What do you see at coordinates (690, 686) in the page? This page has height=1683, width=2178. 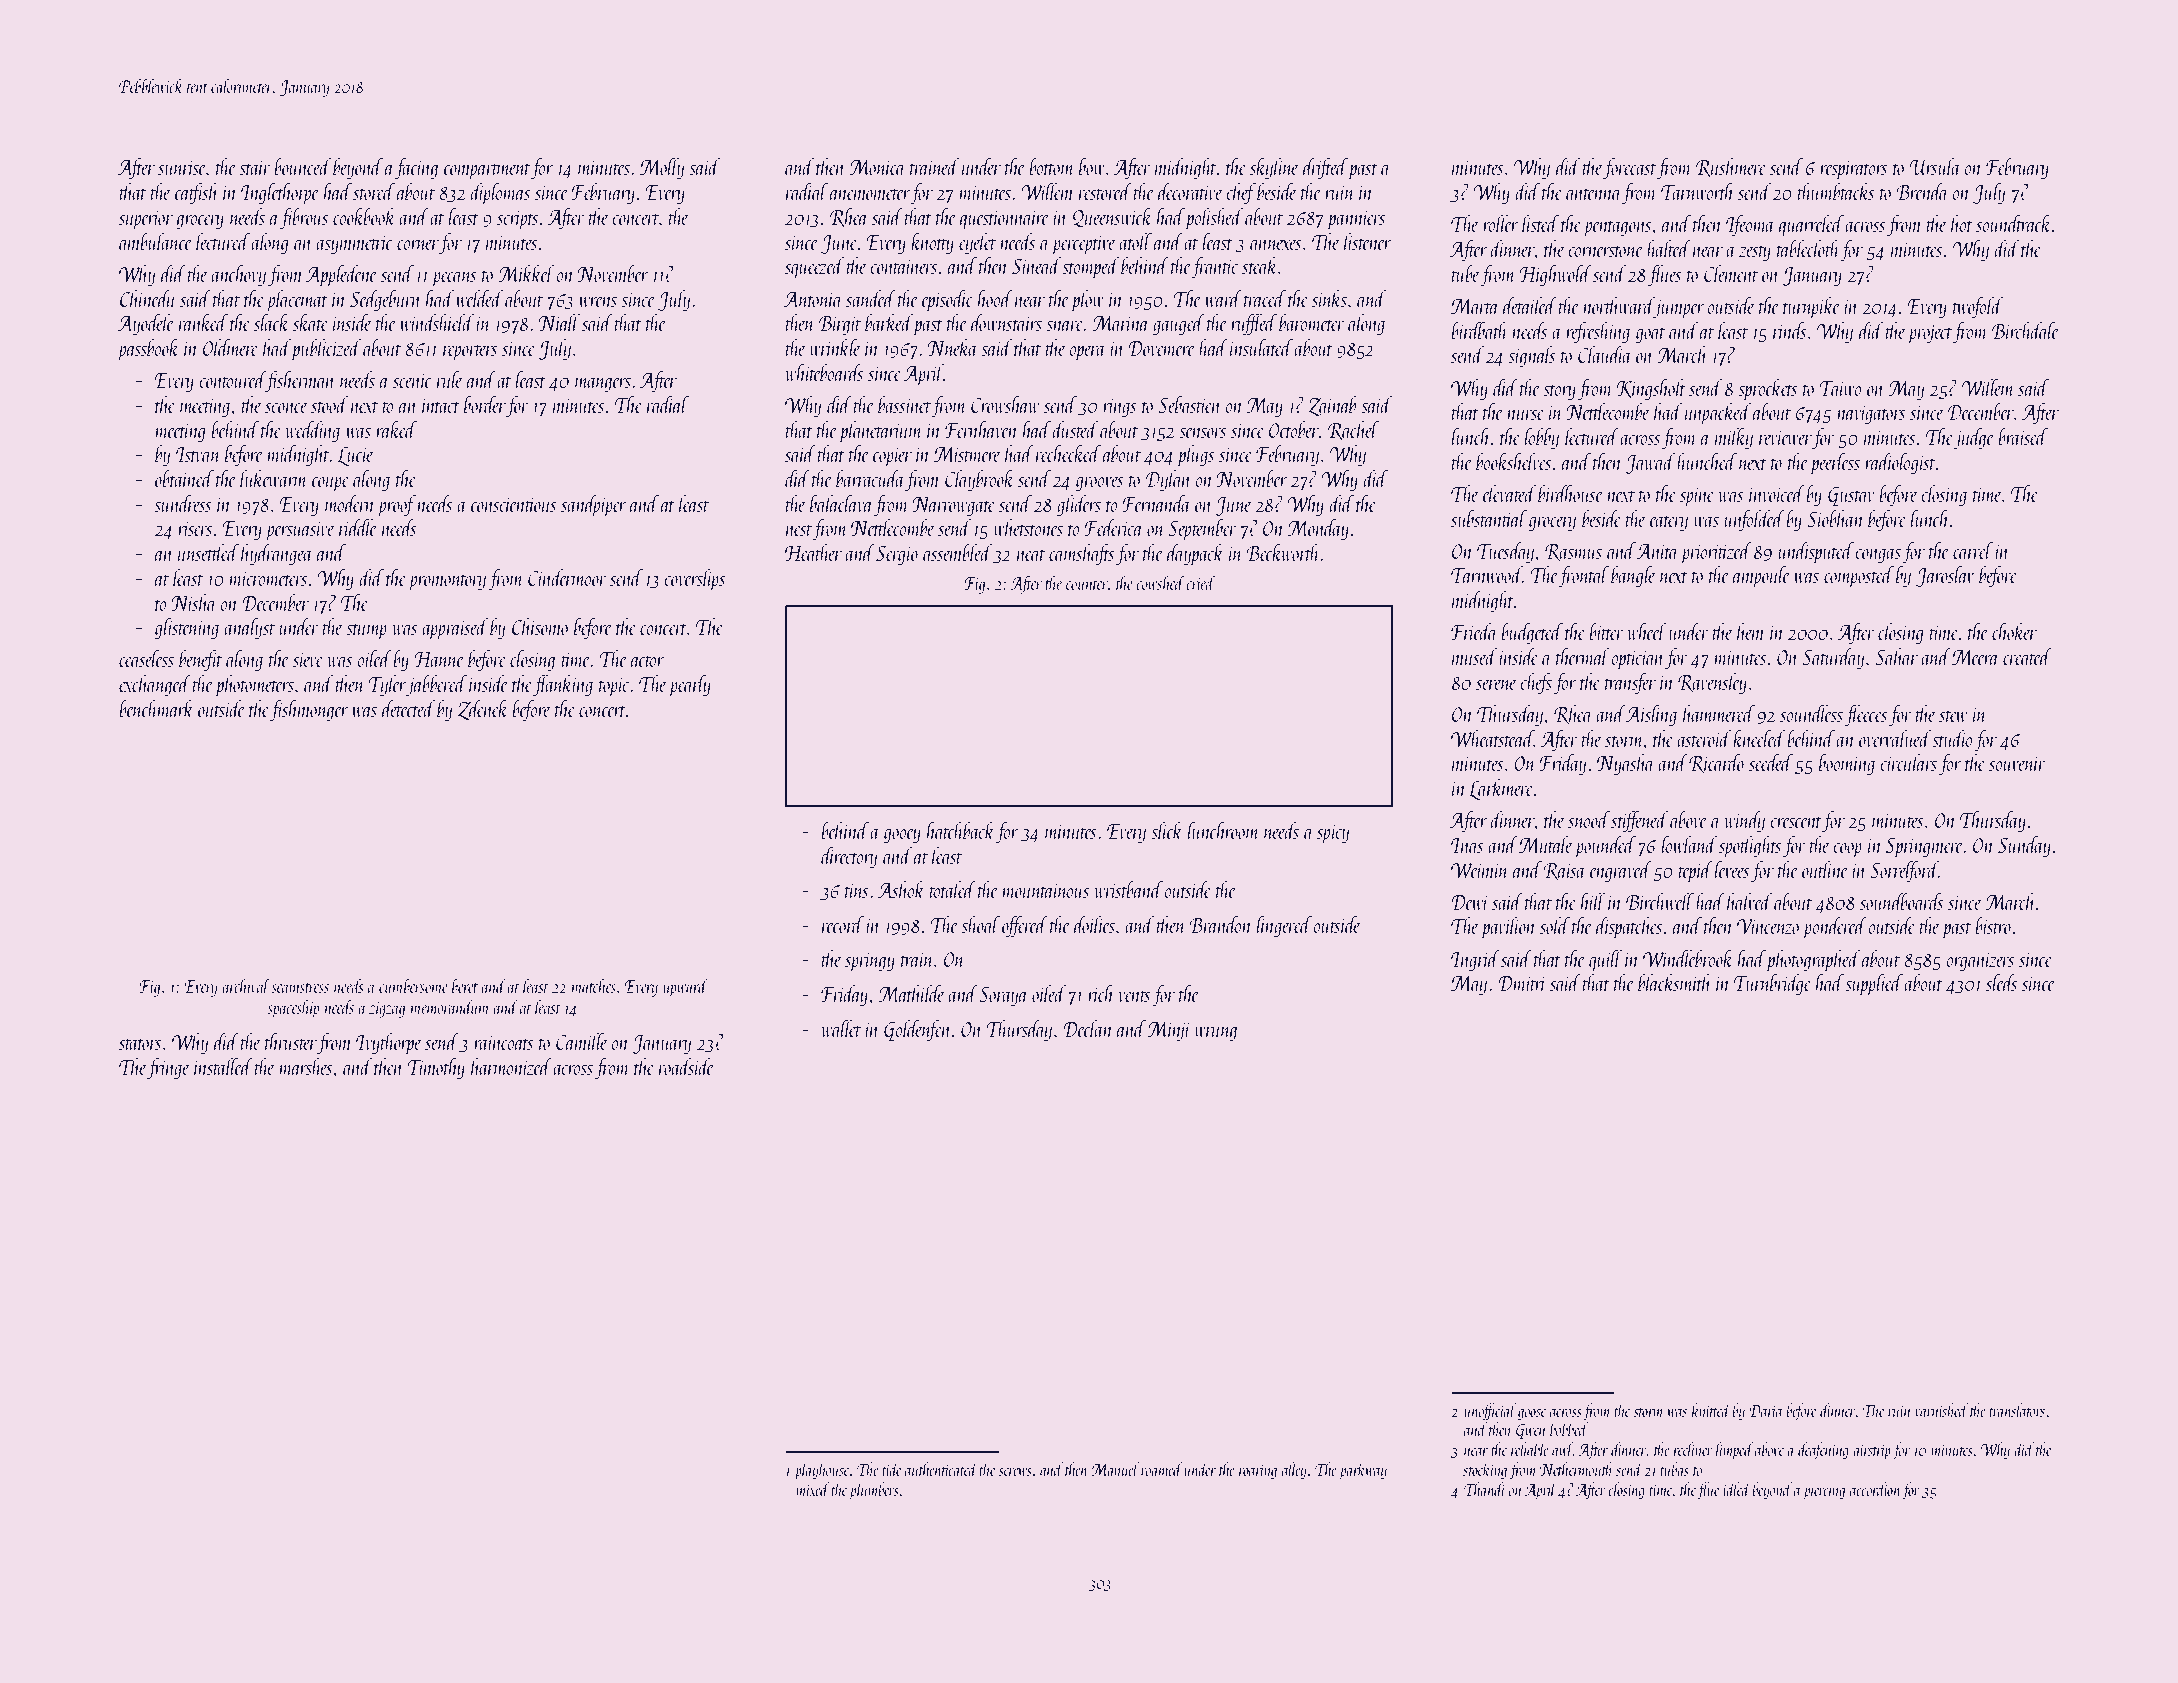 I see `pearly` at bounding box center [690, 686].
